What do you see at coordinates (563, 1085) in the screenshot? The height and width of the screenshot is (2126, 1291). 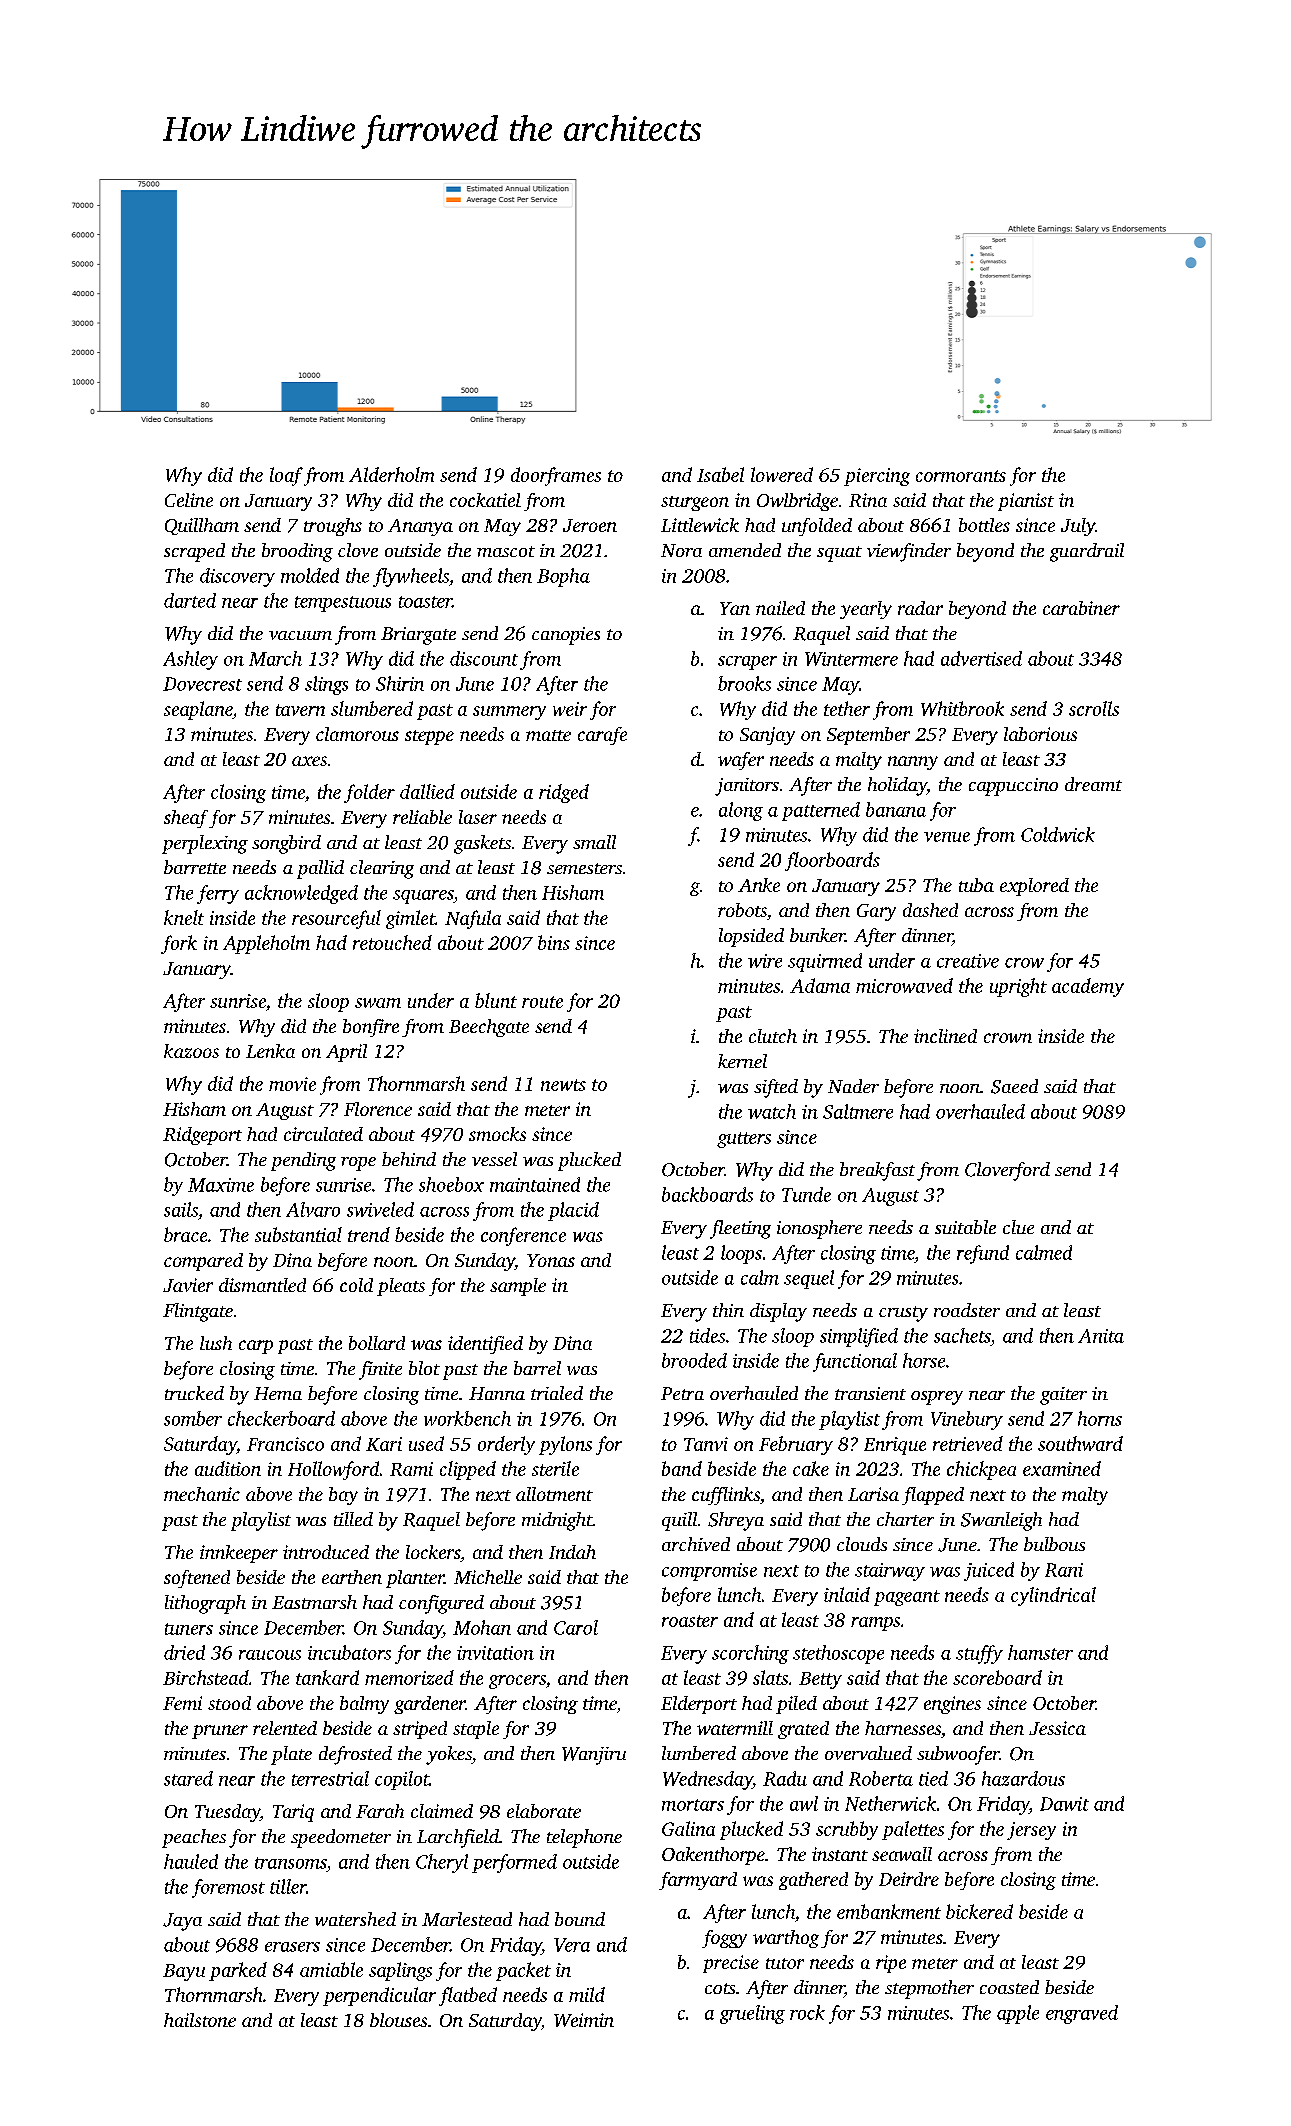 I see `newts` at bounding box center [563, 1085].
